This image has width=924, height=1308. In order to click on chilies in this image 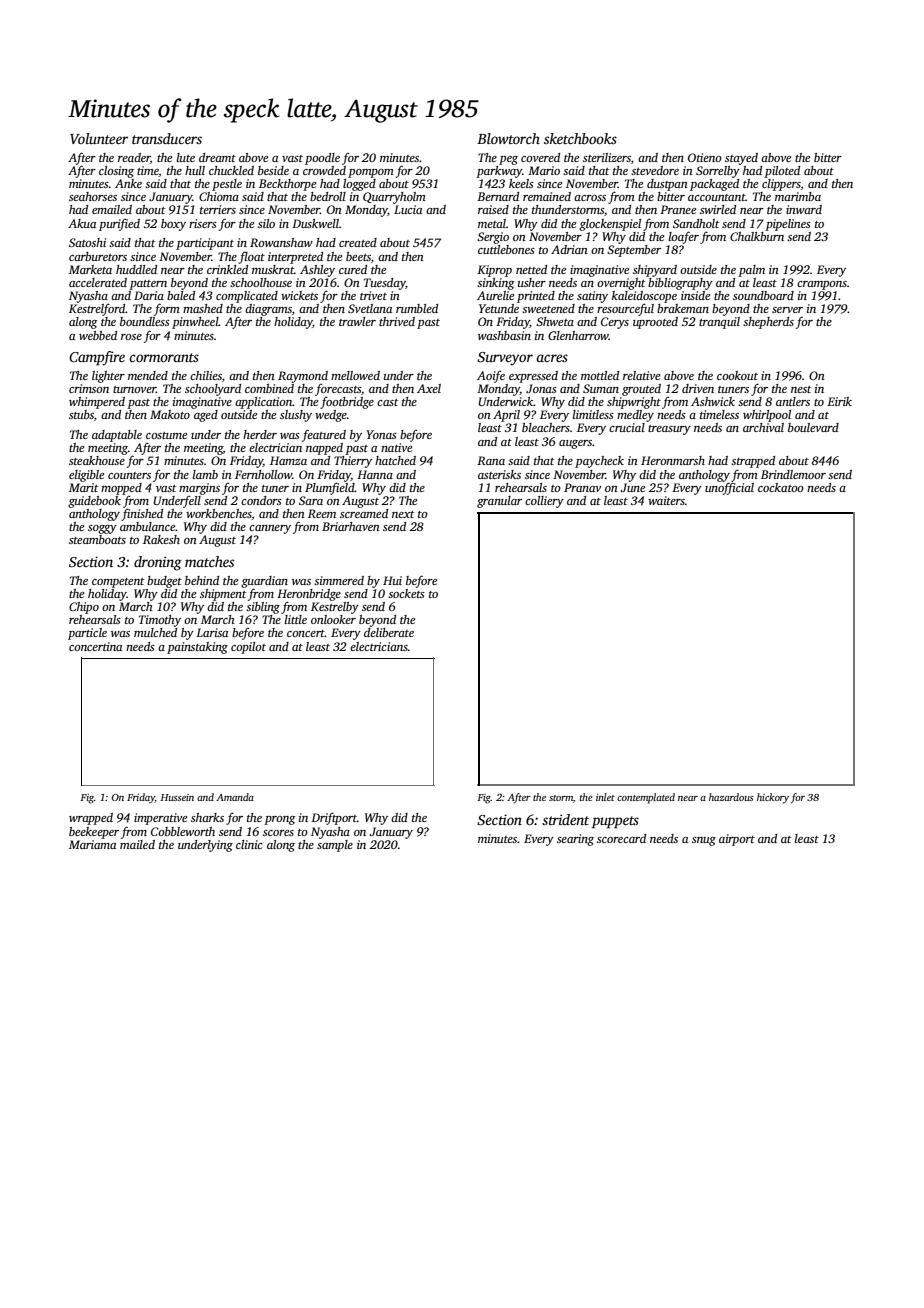, I will do `click(206, 375)`.
